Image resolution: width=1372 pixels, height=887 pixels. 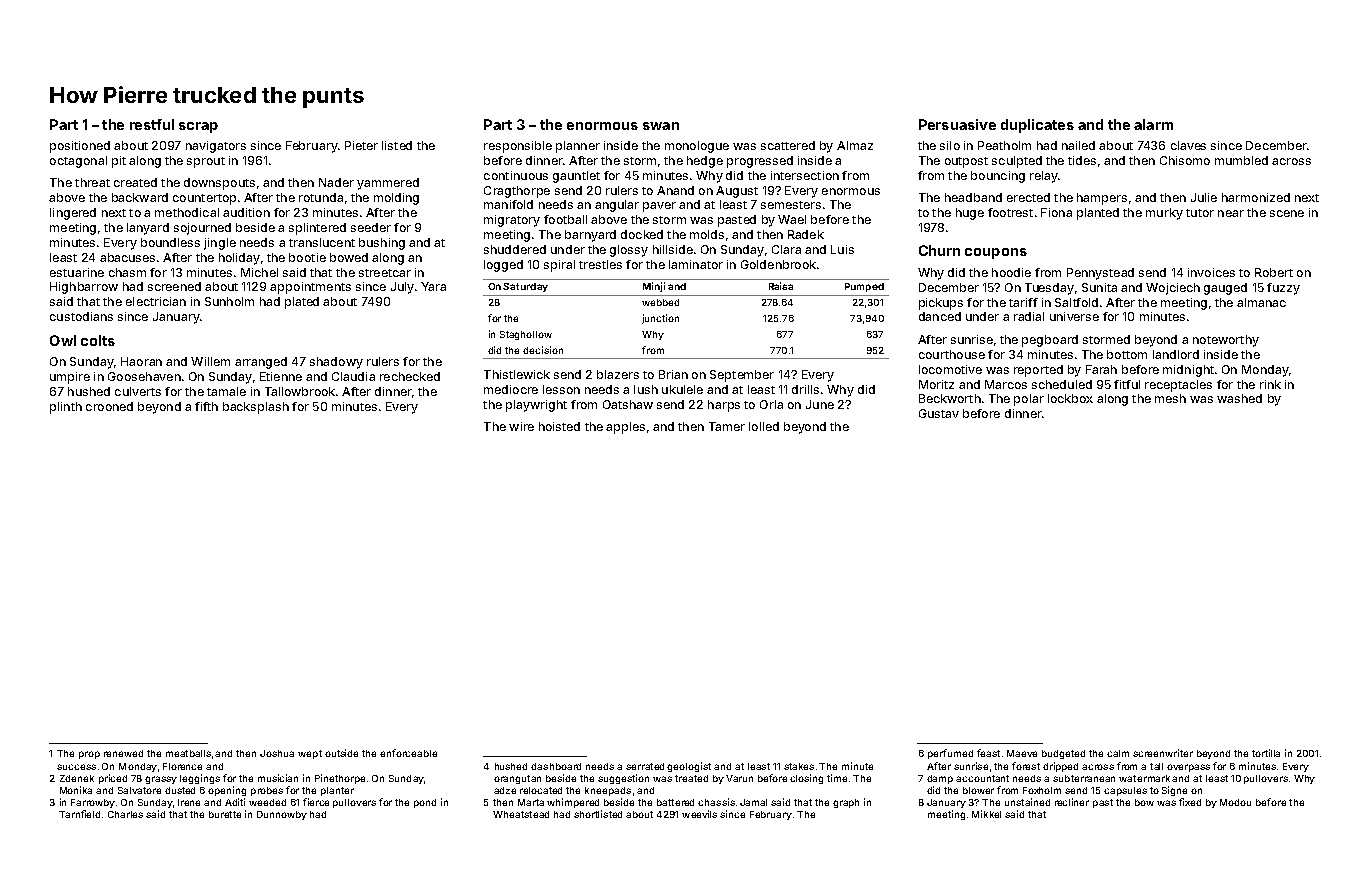 What do you see at coordinates (361, 145) in the image?
I see `Pieter` at bounding box center [361, 145].
